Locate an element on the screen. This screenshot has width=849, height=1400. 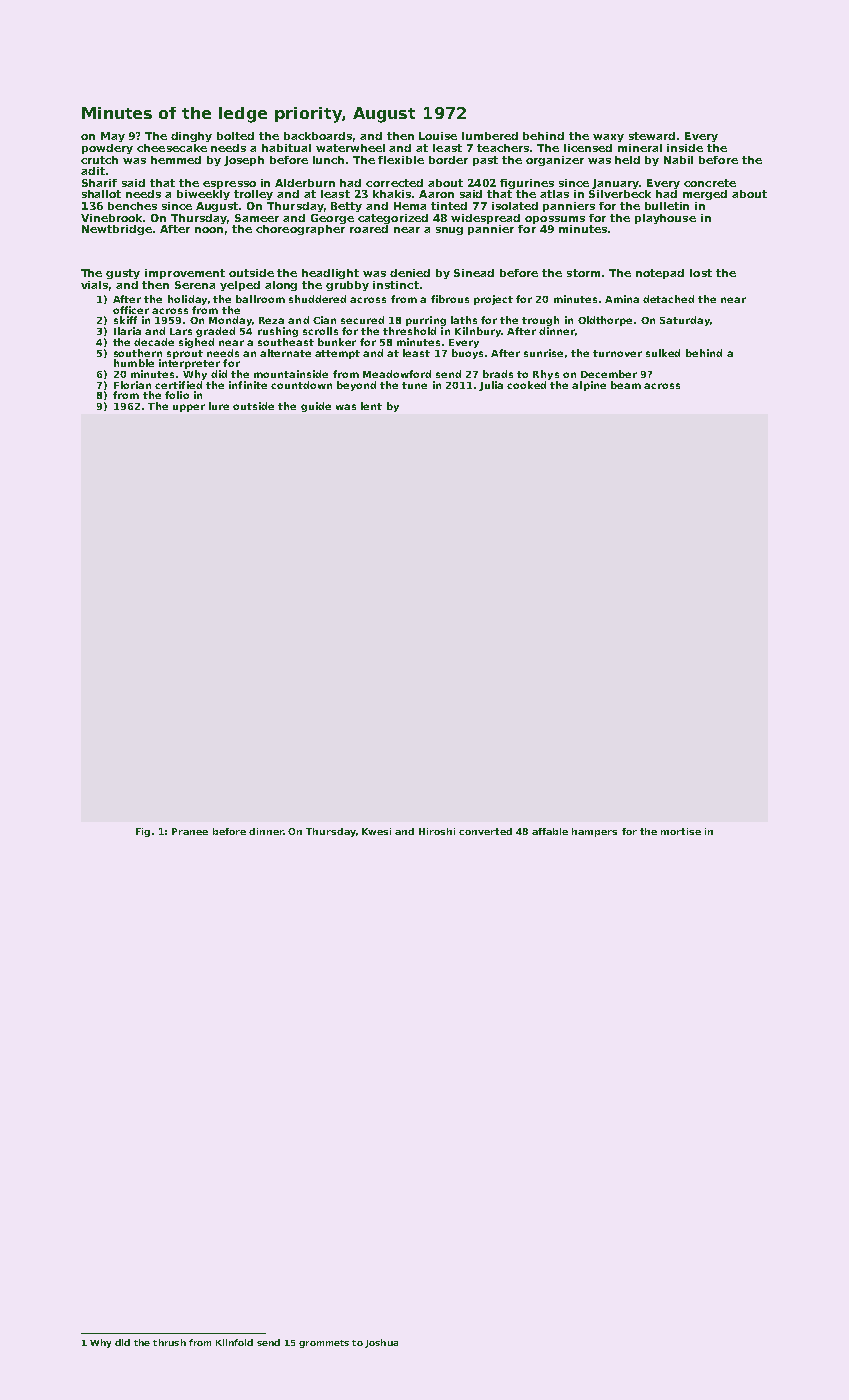
hampers is located at coordinates (594, 832).
